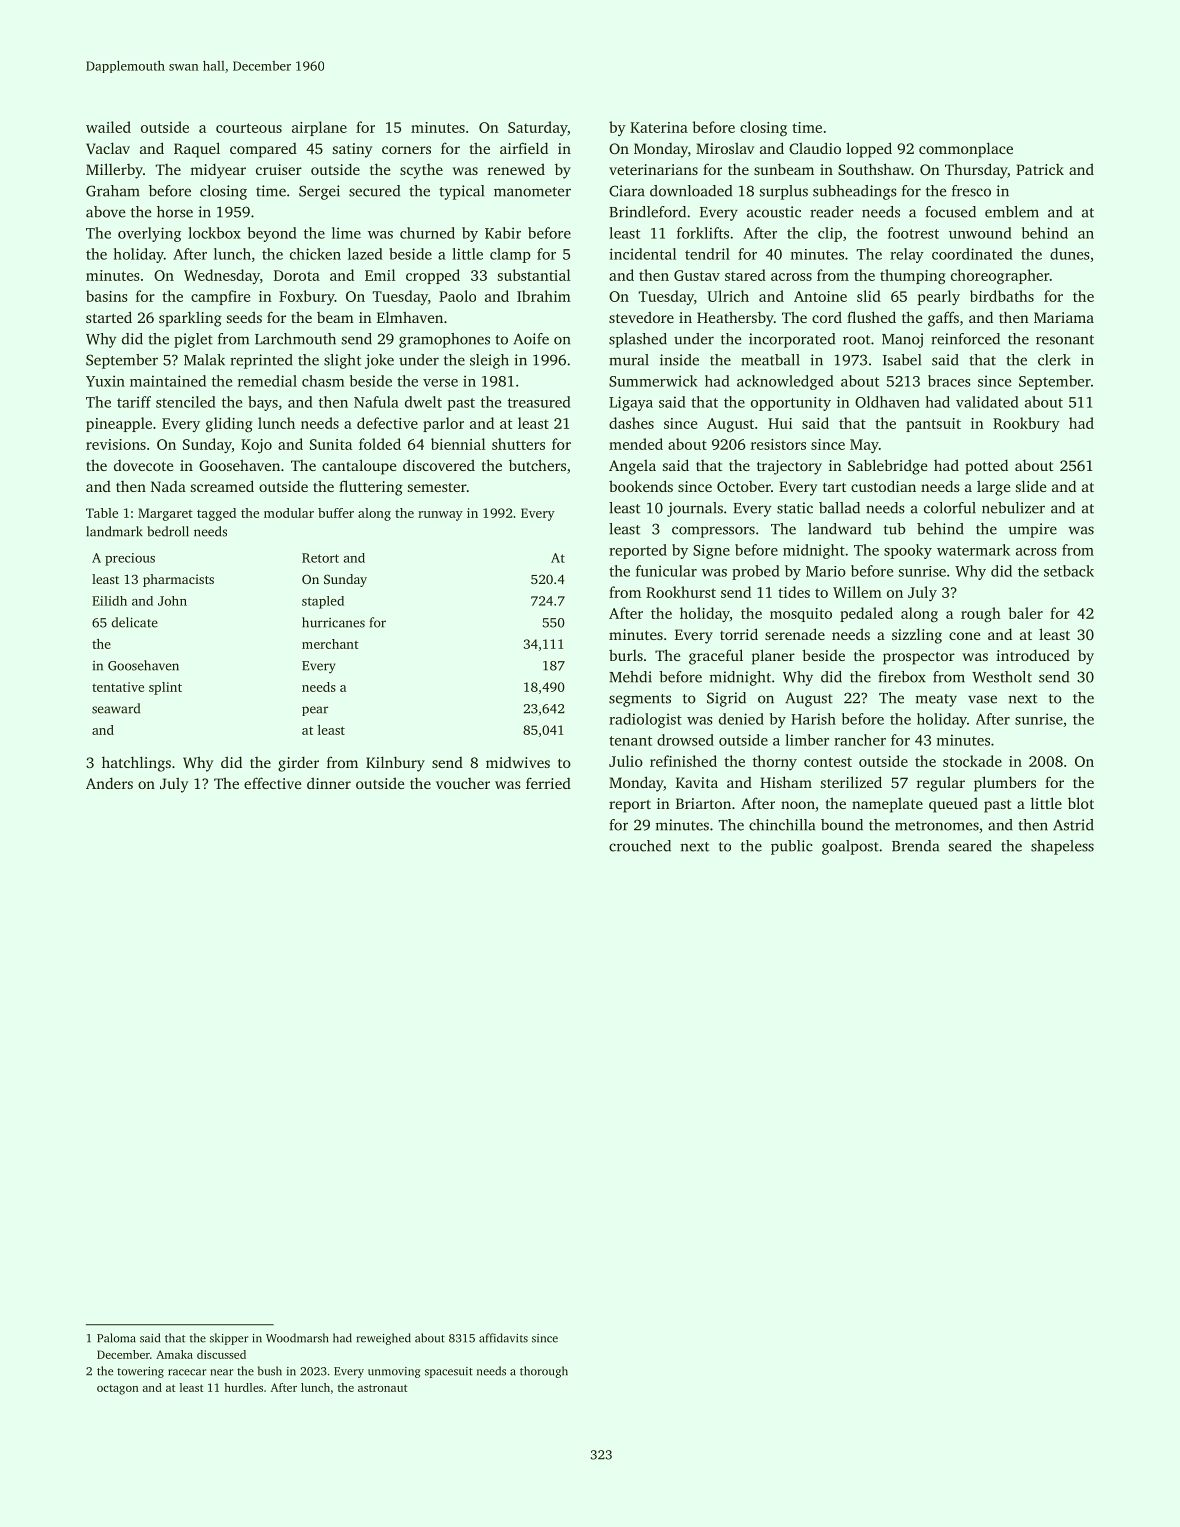 The width and height of the document is (1180, 1527). Describe the element at coordinates (272, 783) in the document. I see `effective` at that location.
